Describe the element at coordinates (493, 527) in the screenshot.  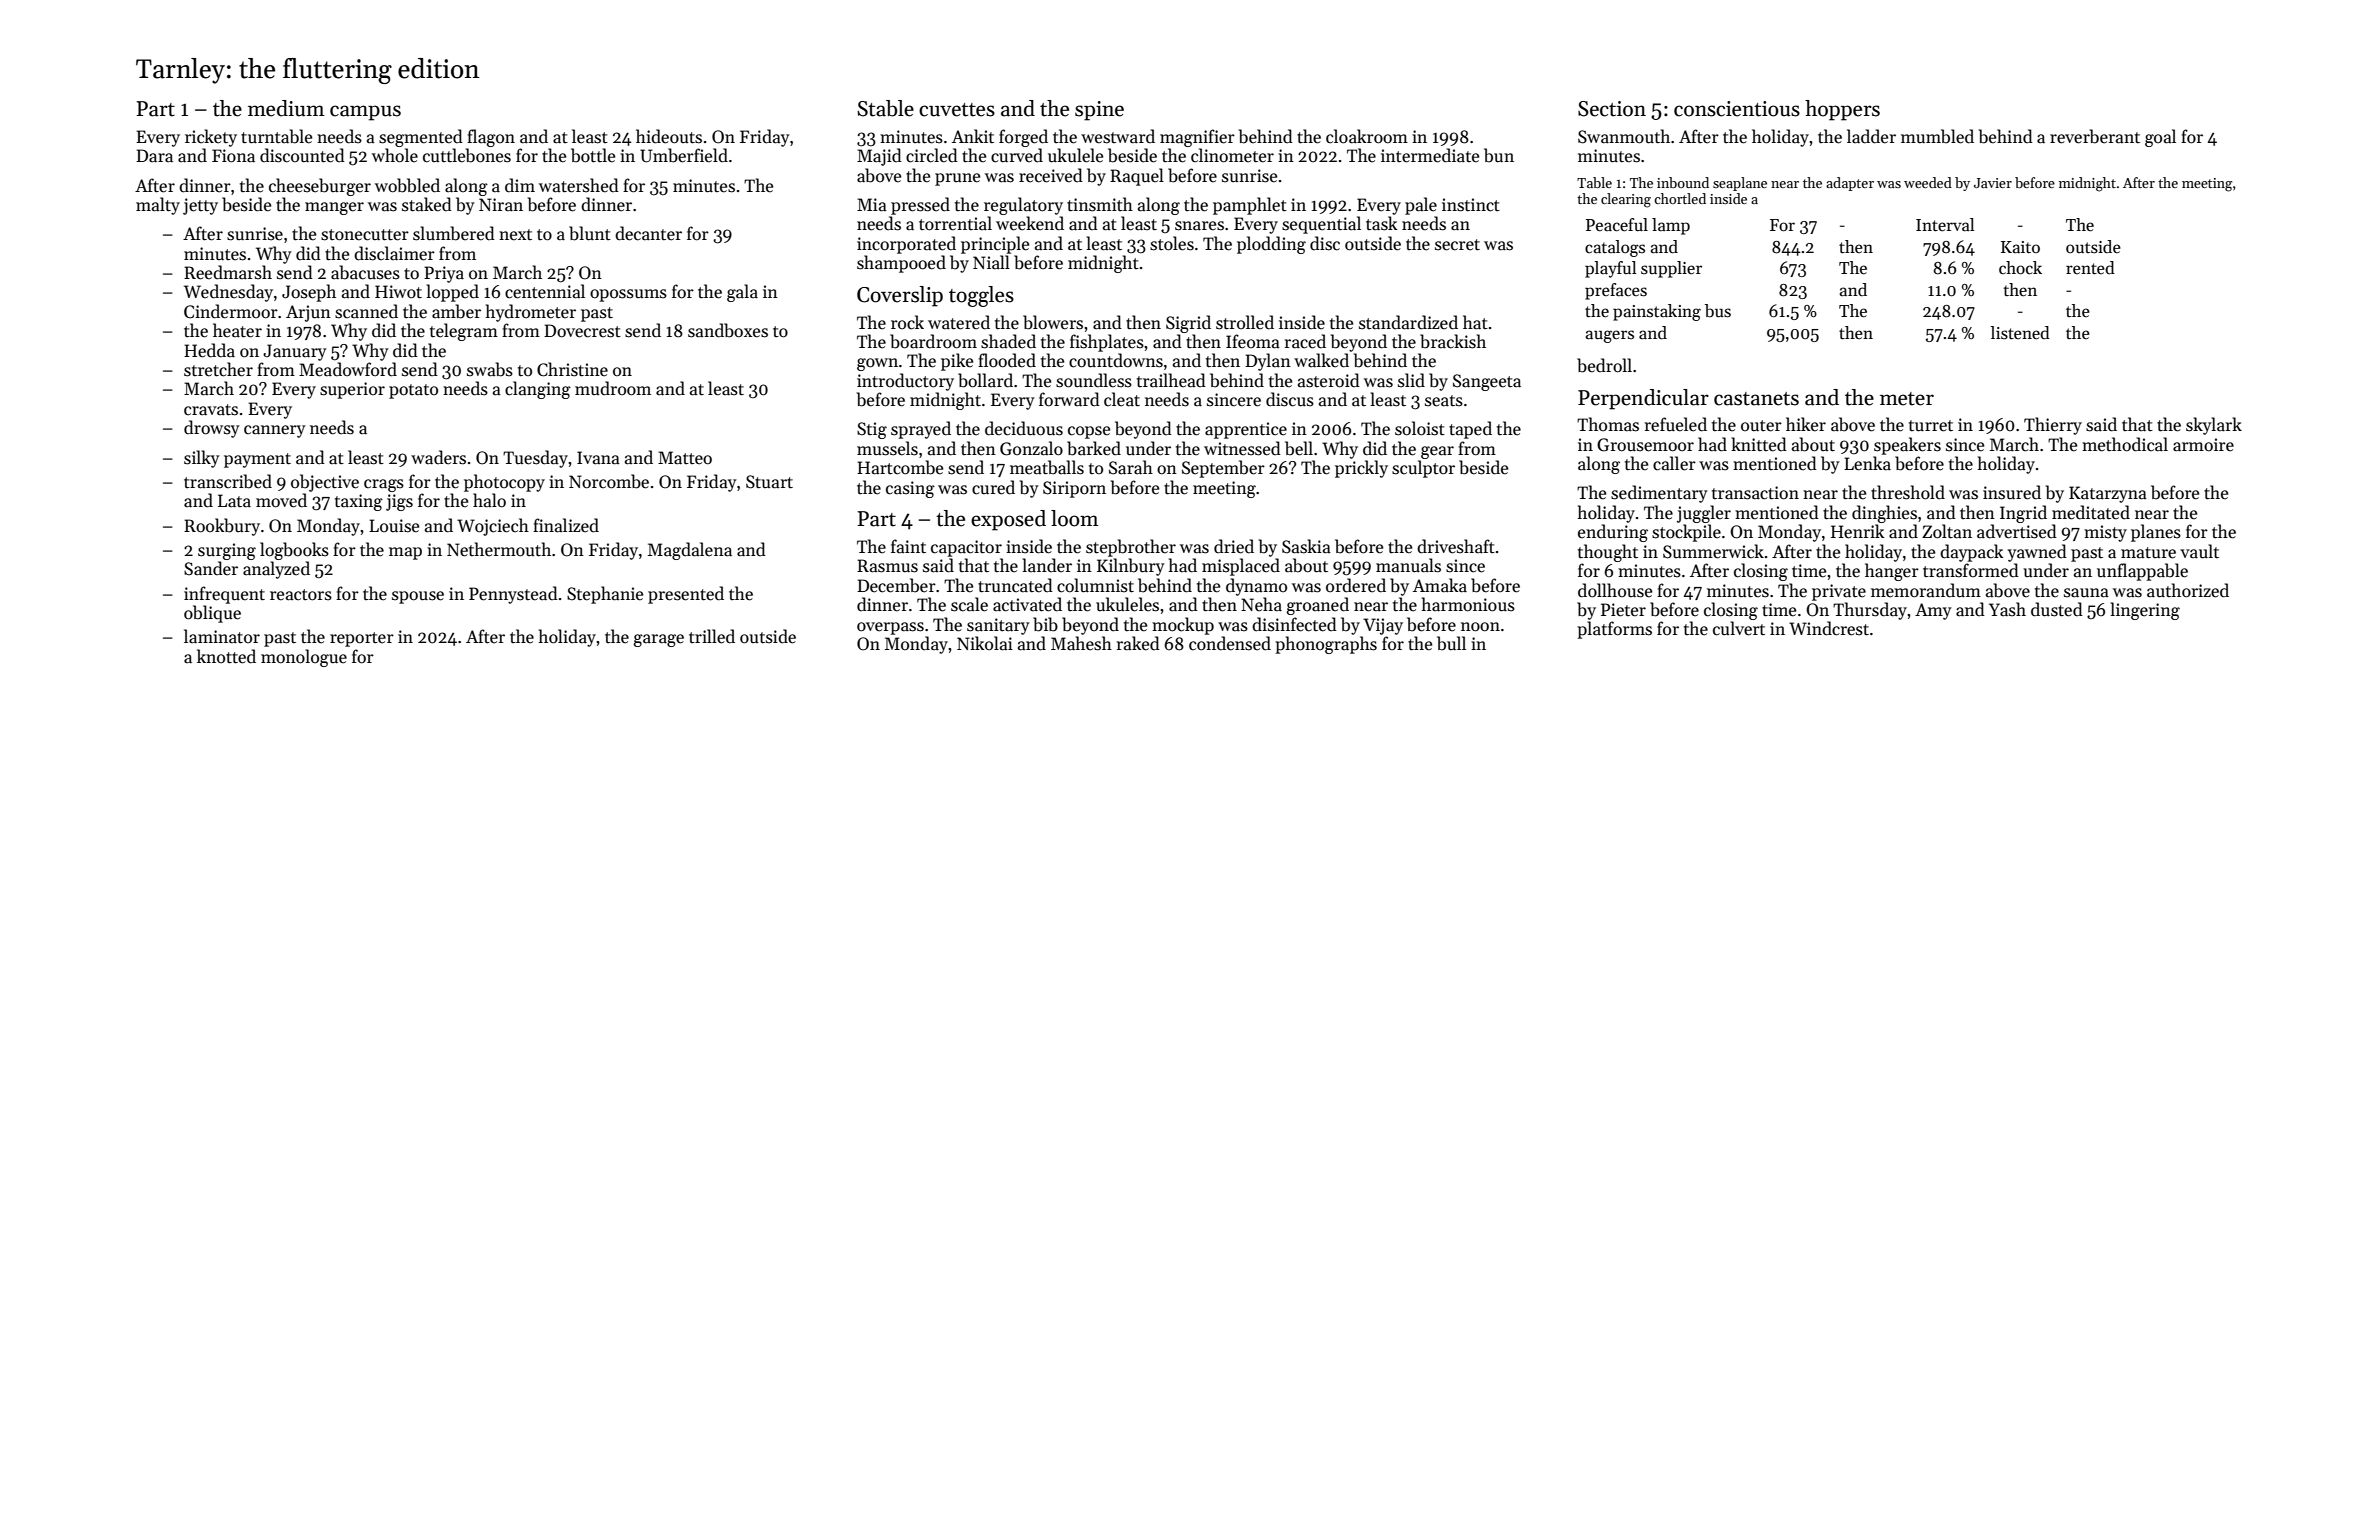
I see `Wojciech` at that location.
